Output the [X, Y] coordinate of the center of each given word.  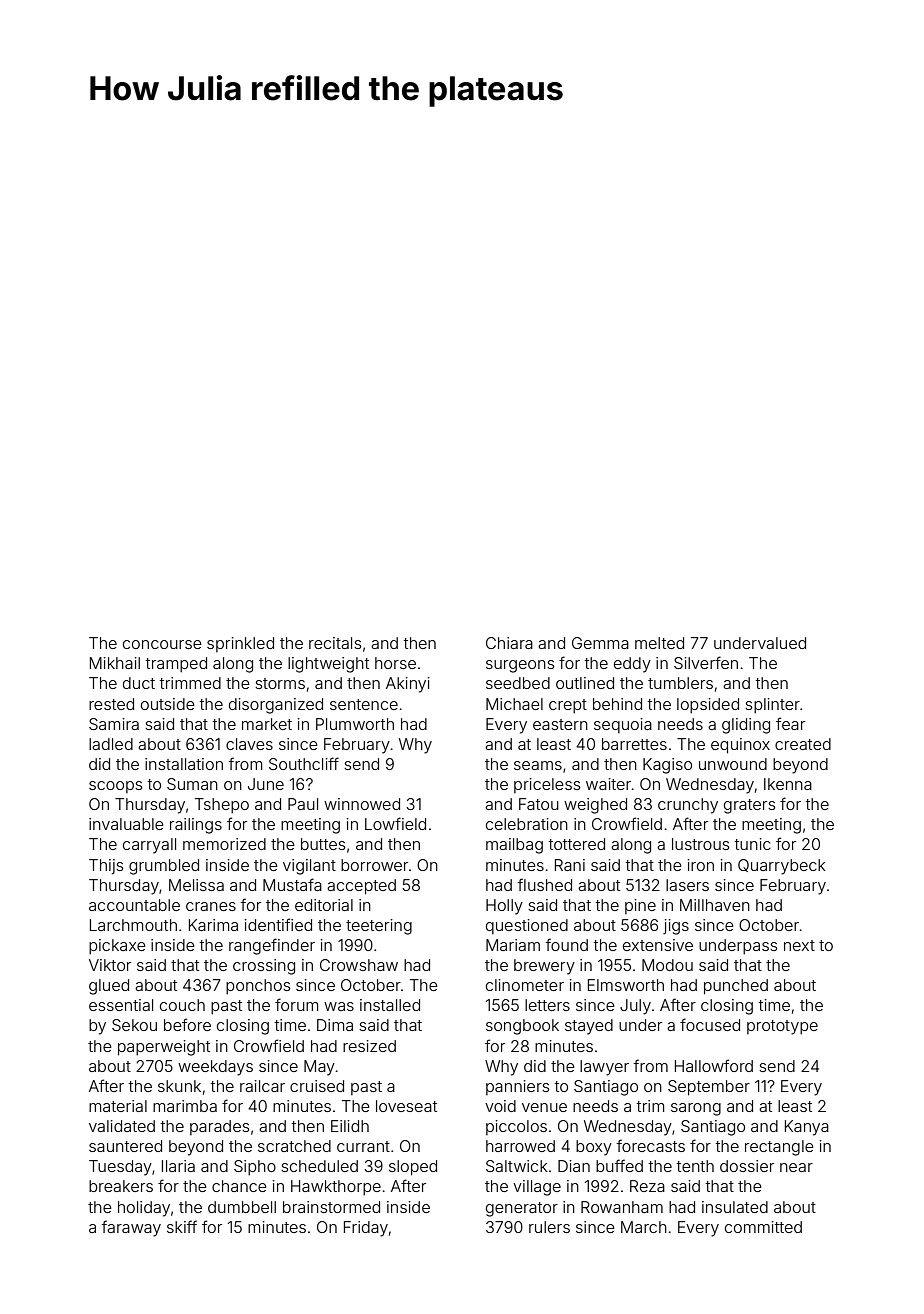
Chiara [509, 643]
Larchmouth [133, 925]
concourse [162, 644]
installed [390, 1005]
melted [659, 643]
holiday [144, 1209]
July [635, 1007]
